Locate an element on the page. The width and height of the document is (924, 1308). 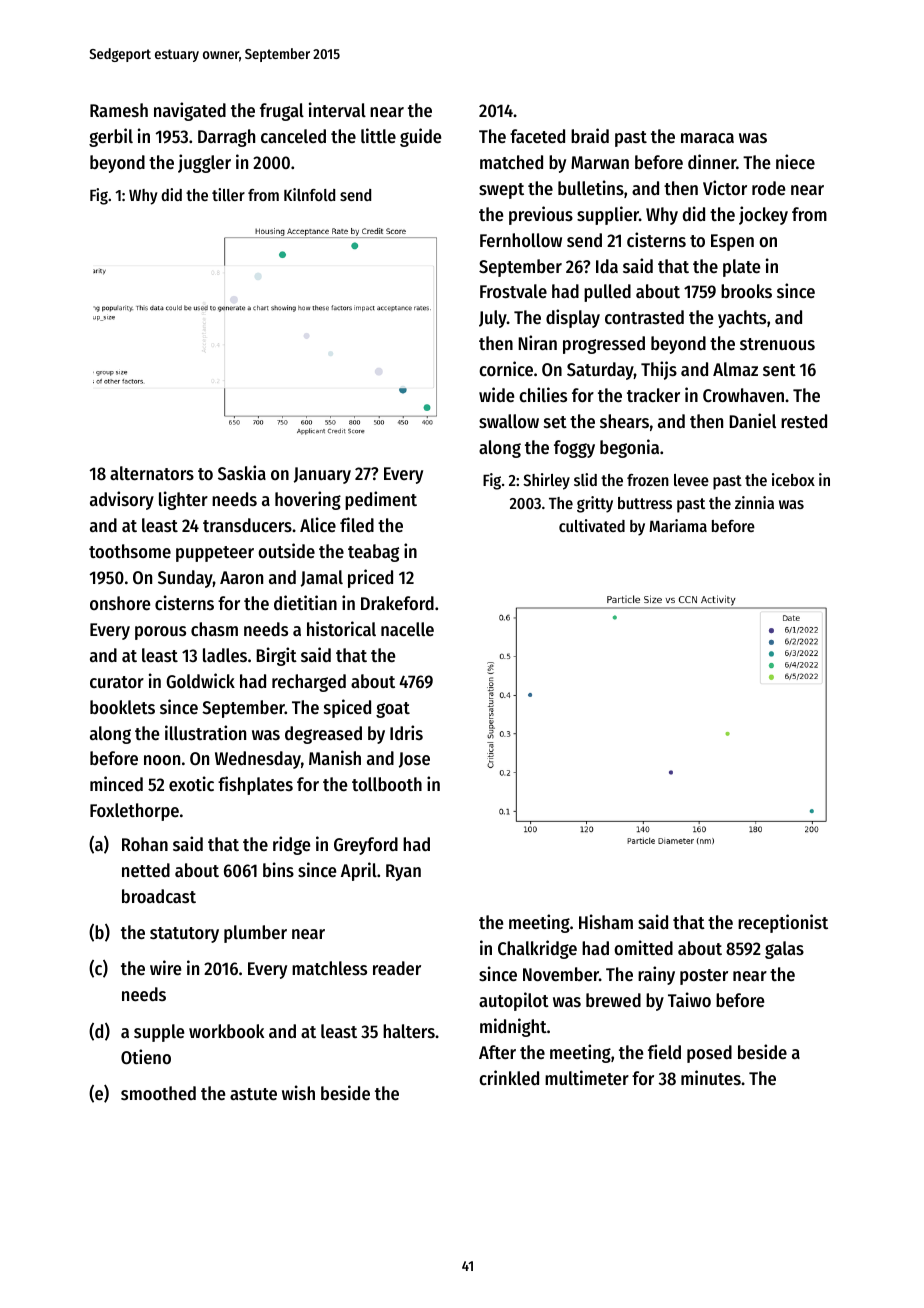
wide is located at coordinates (497, 394).
